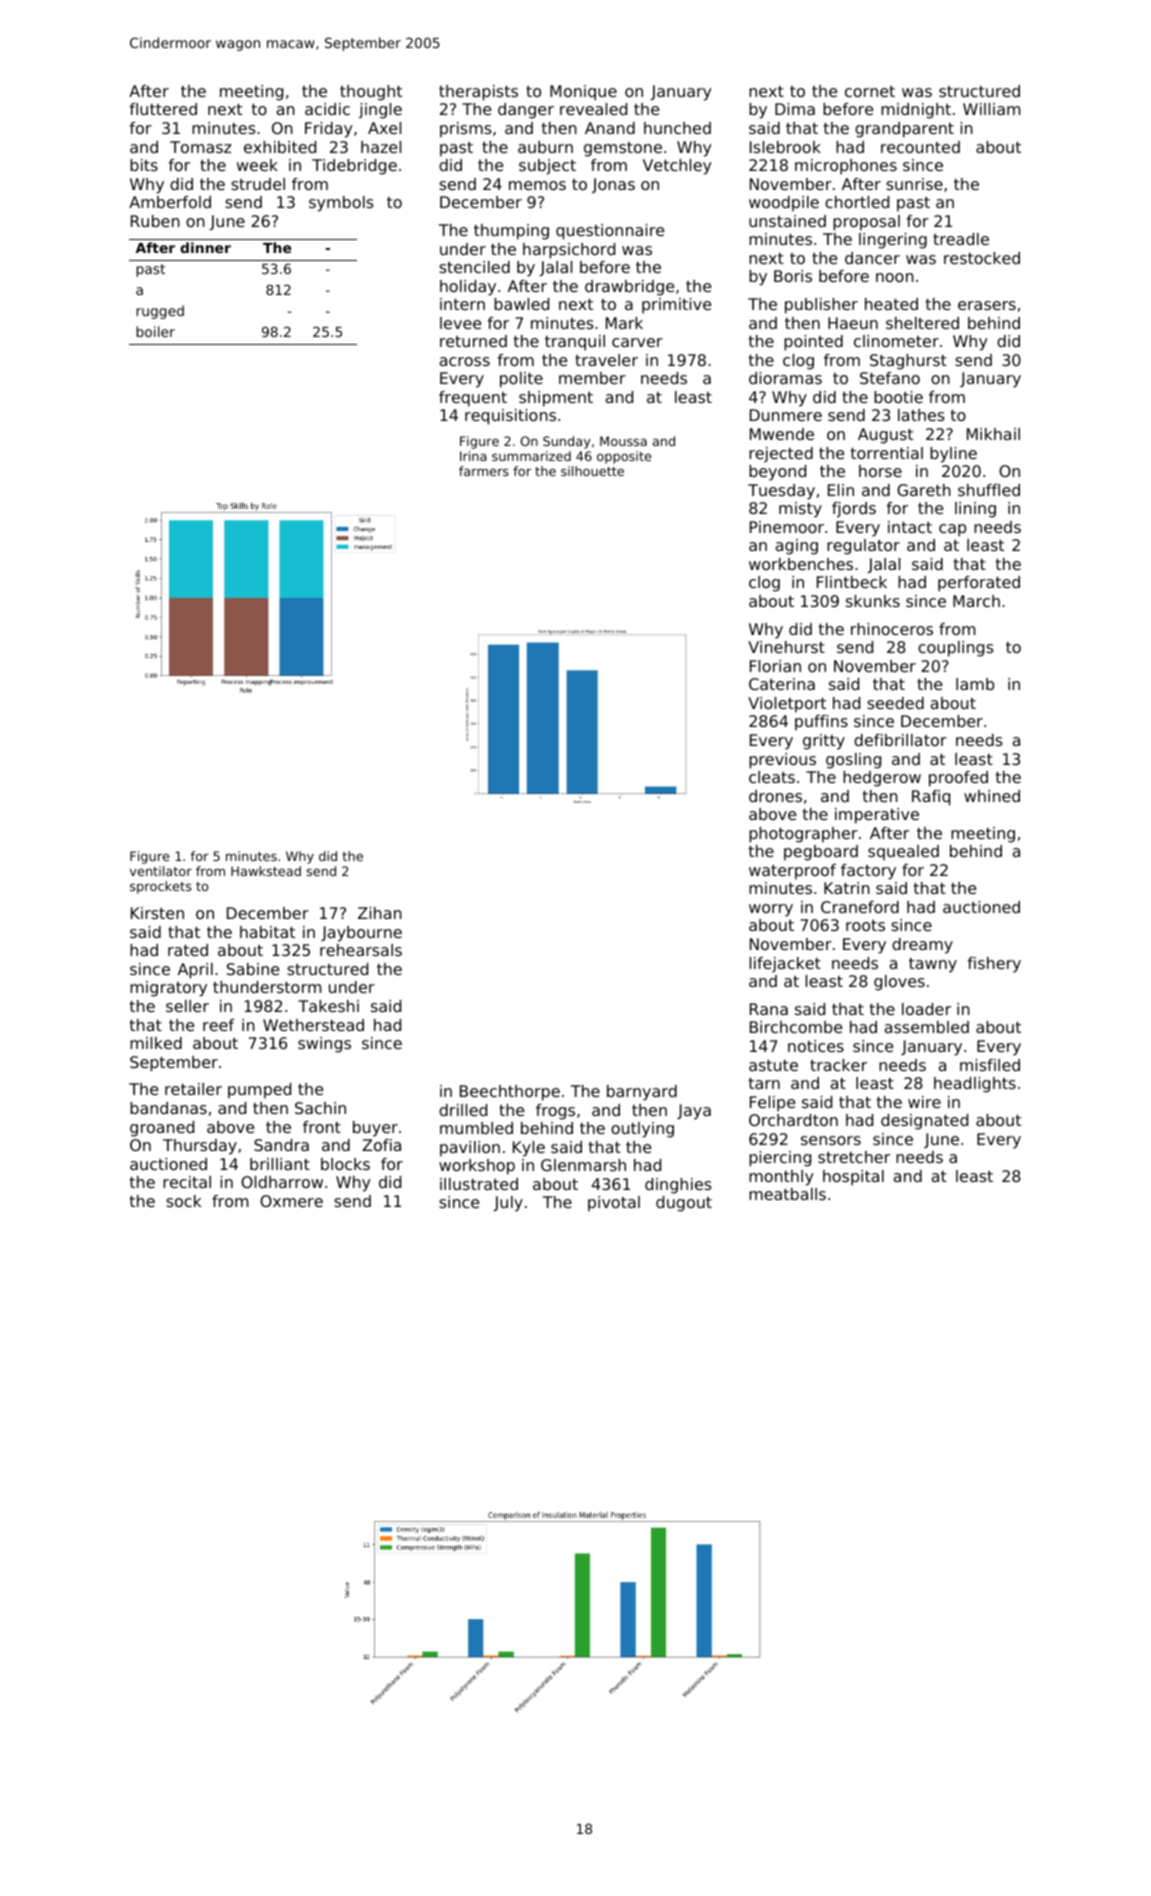 This screenshot has height=1896, width=1151. What do you see at coordinates (545, 147) in the screenshot?
I see `auburn` at bounding box center [545, 147].
